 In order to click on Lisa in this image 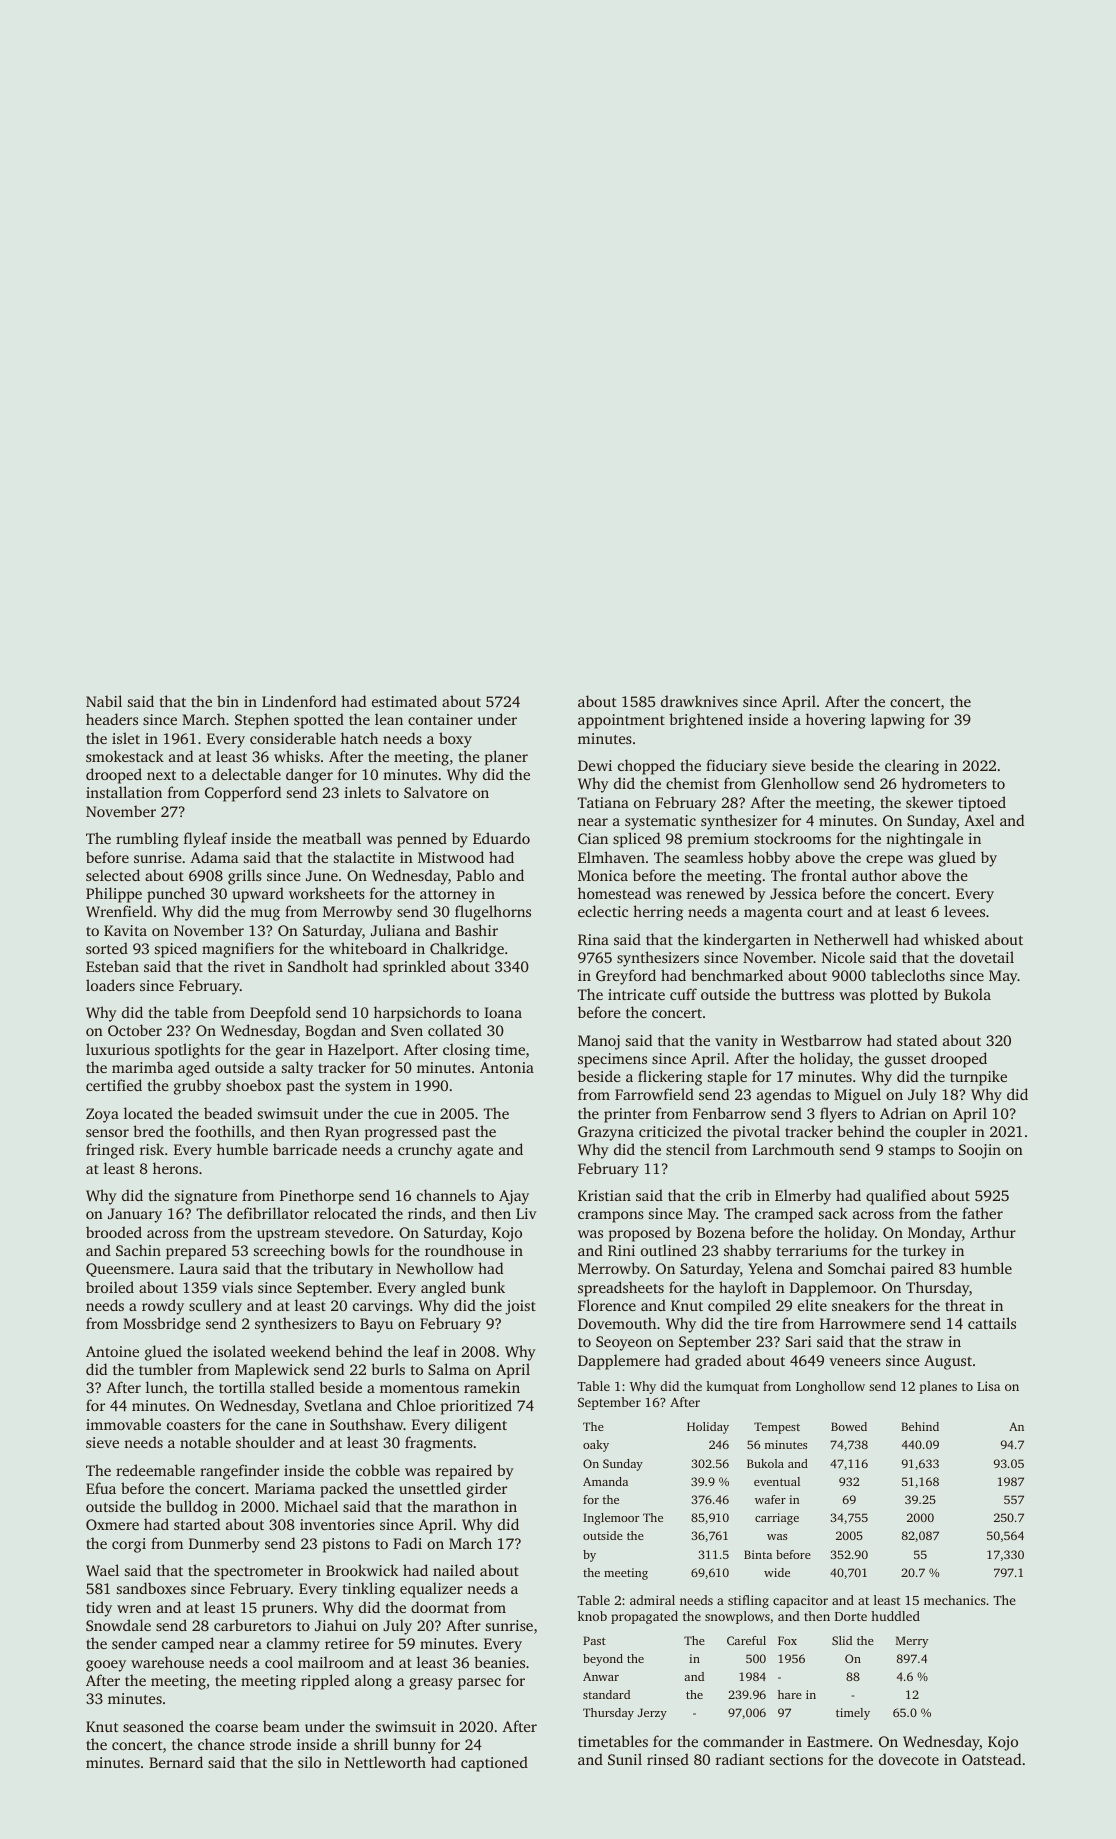, I will do `click(988, 1386)`.
